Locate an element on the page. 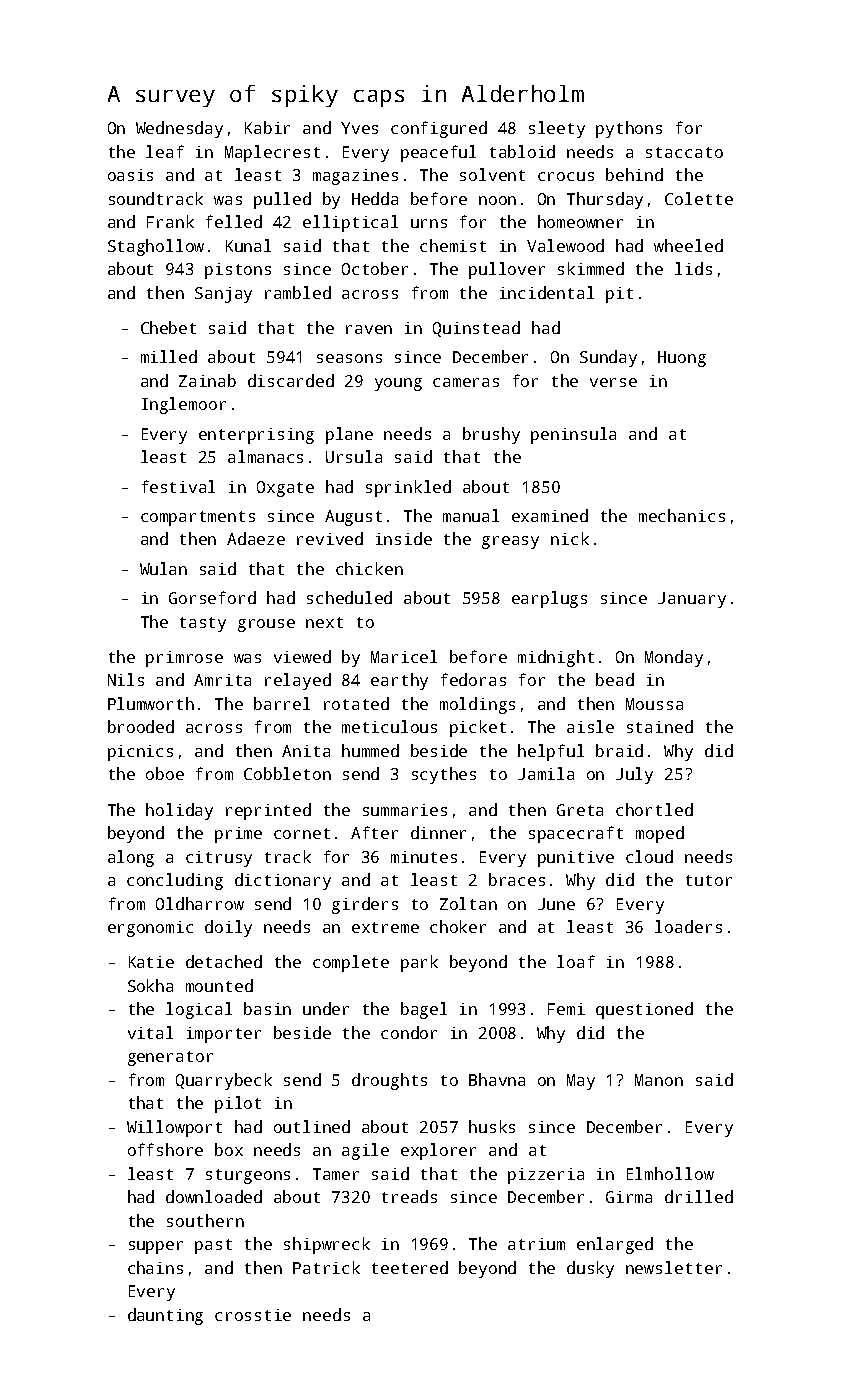 This document has height=1400, width=849. earthy is located at coordinates (399, 681).
